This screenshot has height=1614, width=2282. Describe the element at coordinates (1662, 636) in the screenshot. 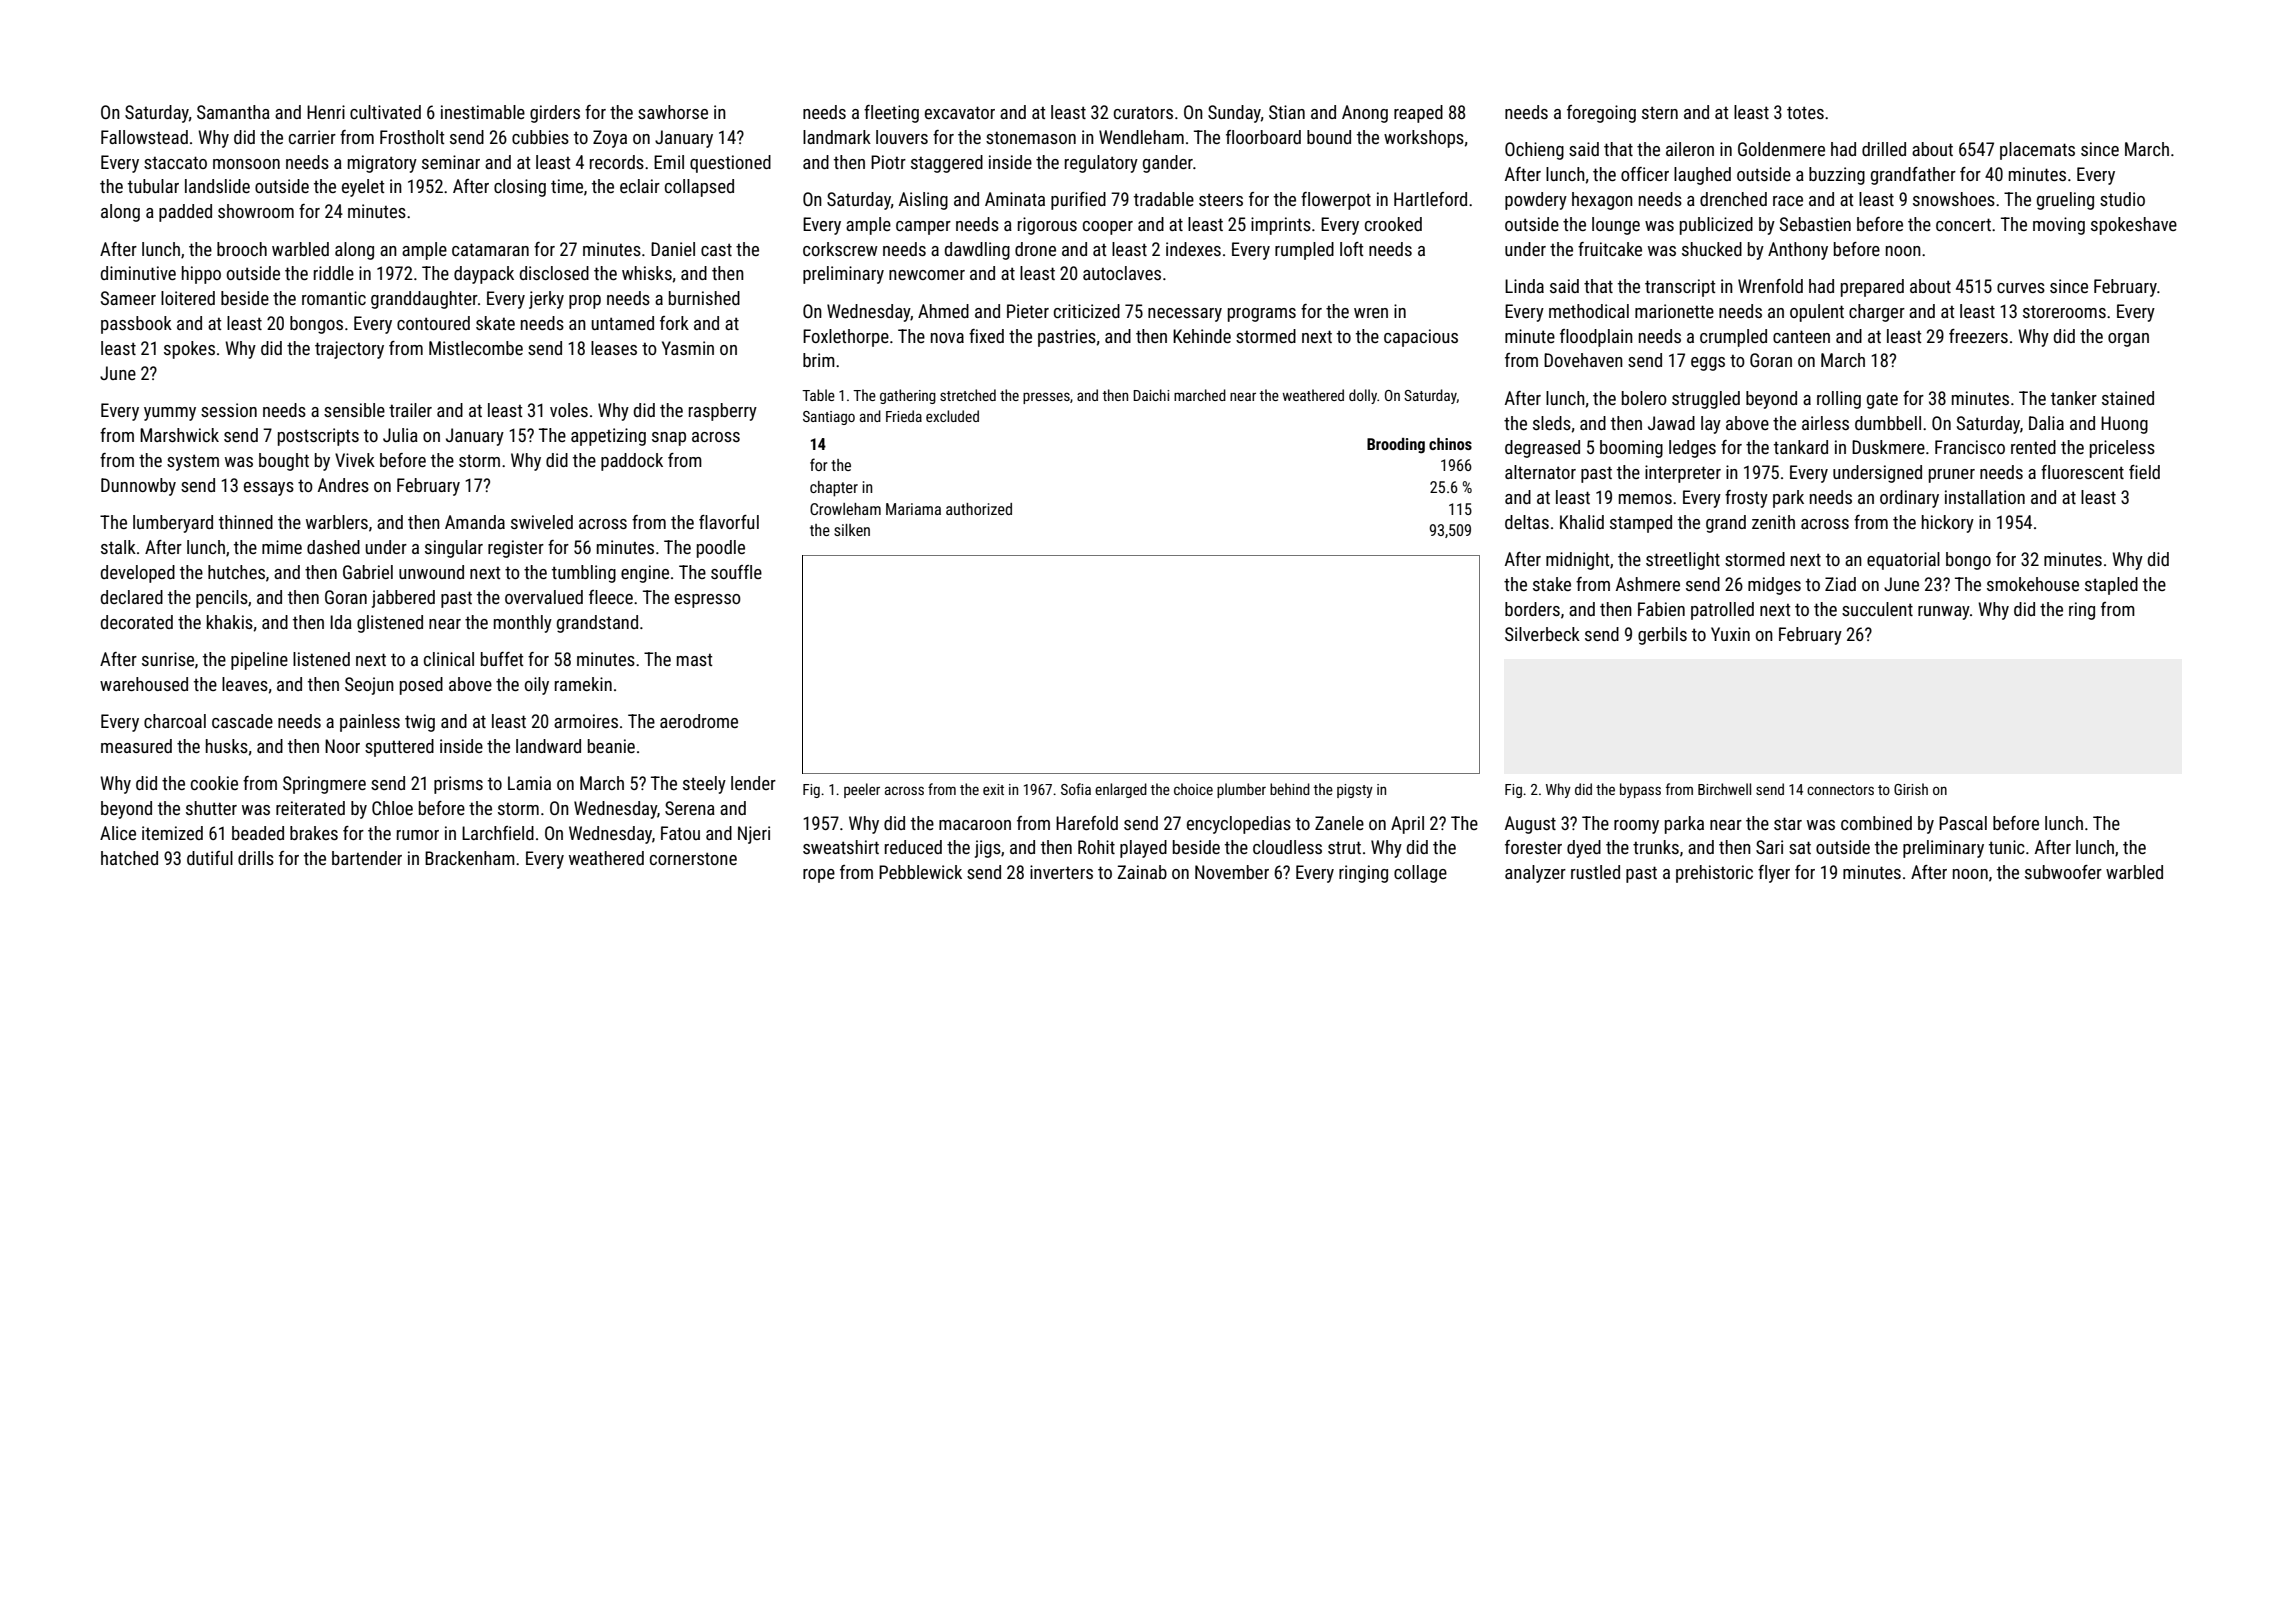

I see `gerbils` at that location.
